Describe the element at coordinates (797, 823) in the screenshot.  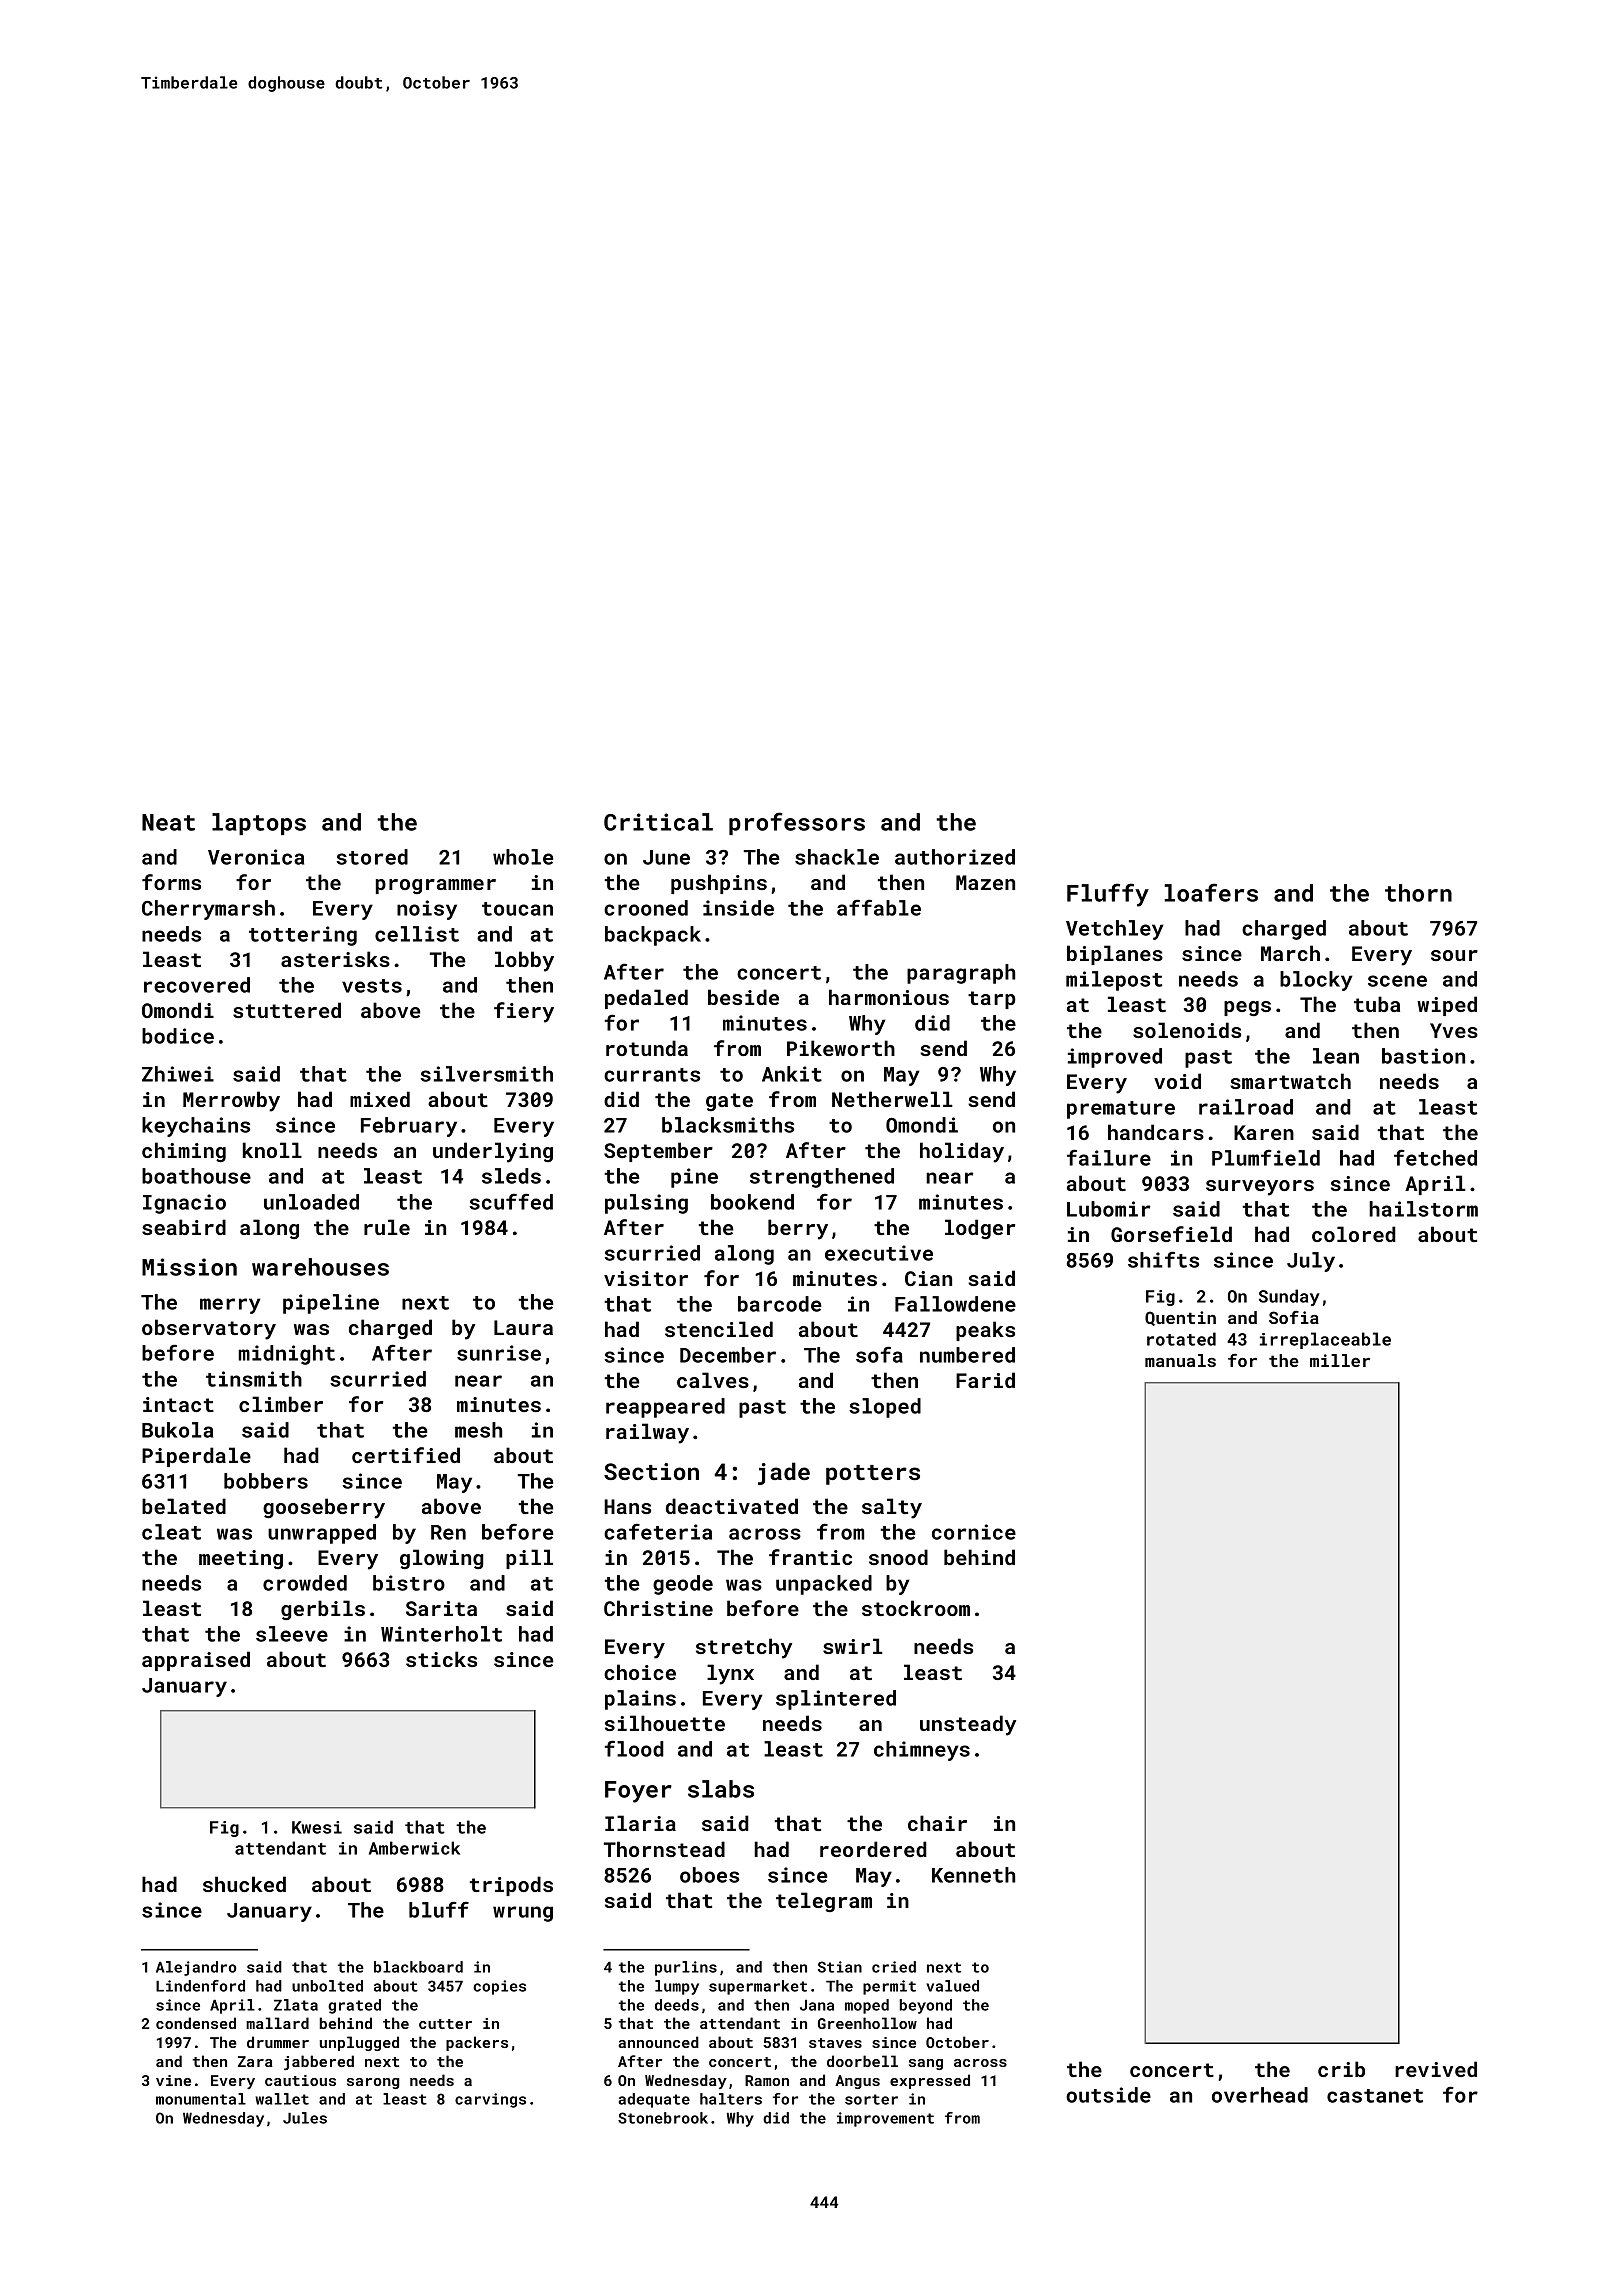
I see `professors` at that location.
